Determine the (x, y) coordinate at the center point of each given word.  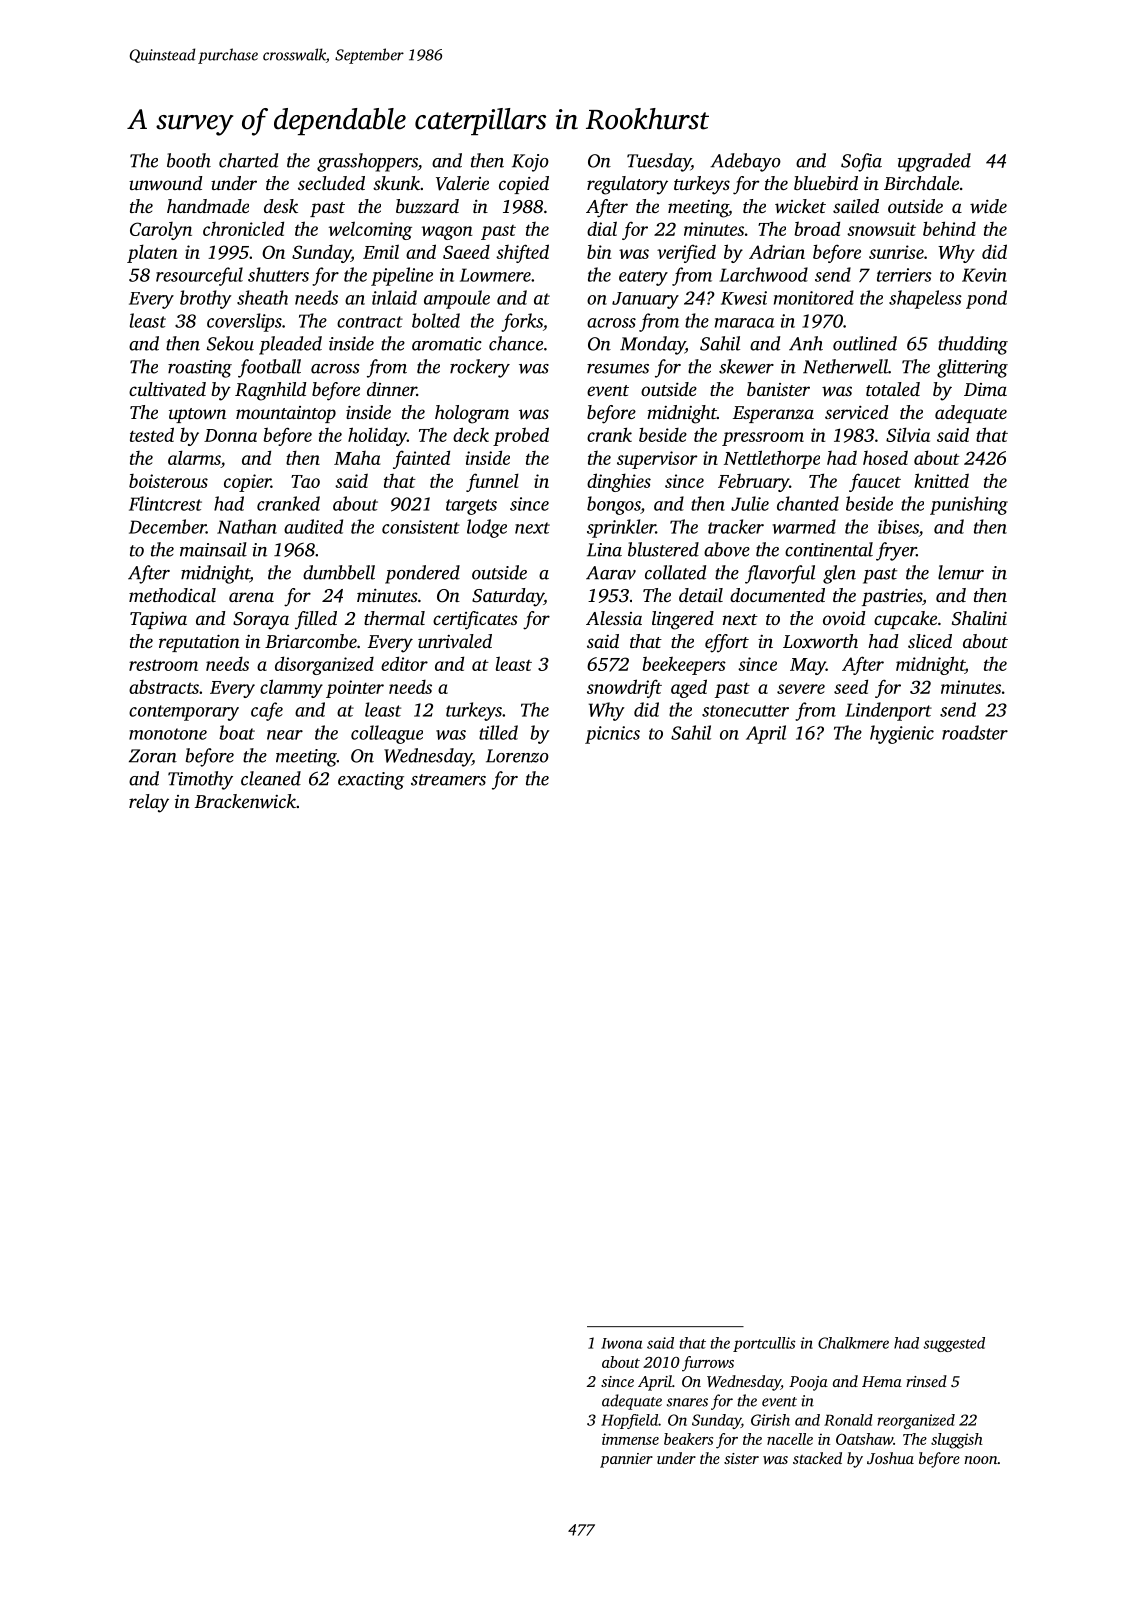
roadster (975, 732)
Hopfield (629, 1421)
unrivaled (455, 641)
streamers (448, 780)
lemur (961, 572)
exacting (371, 781)
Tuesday (659, 162)
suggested (954, 1344)
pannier (626, 1460)
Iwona (621, 1343)
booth (189, 160)
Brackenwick (245, 801)
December (167, 526)
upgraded (934, 162)
